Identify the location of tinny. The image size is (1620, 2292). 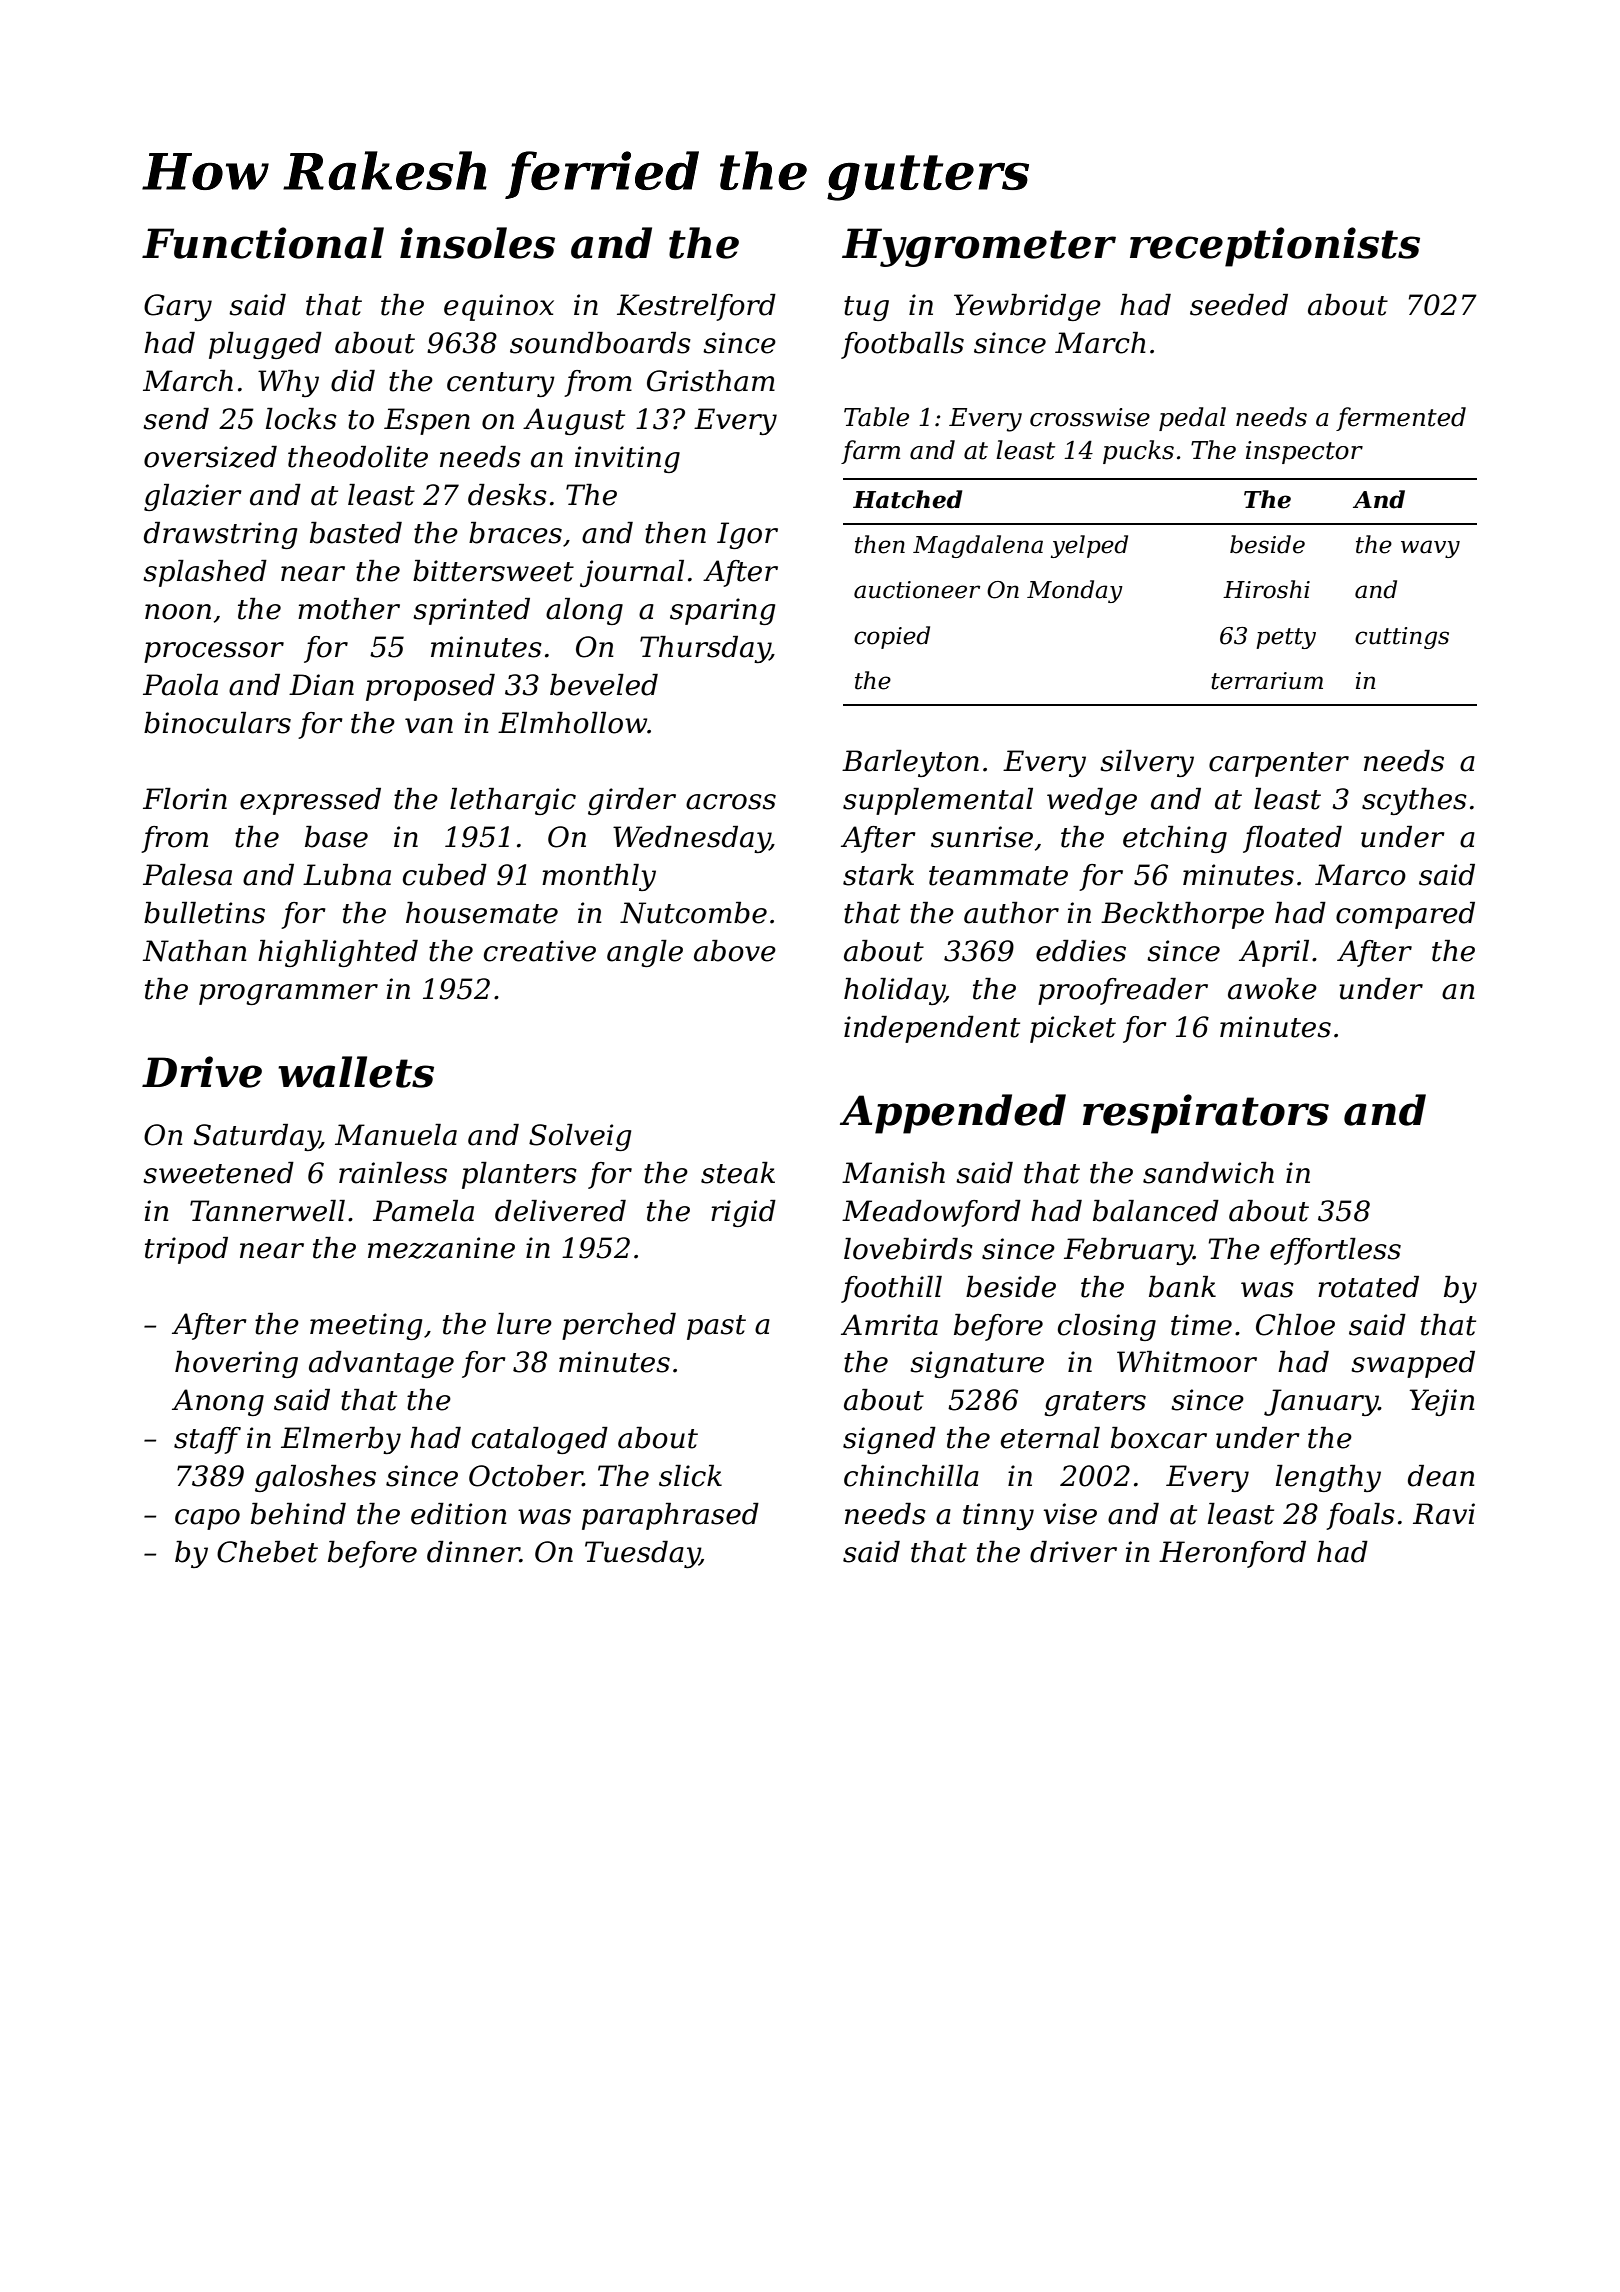
(998, 1516).
